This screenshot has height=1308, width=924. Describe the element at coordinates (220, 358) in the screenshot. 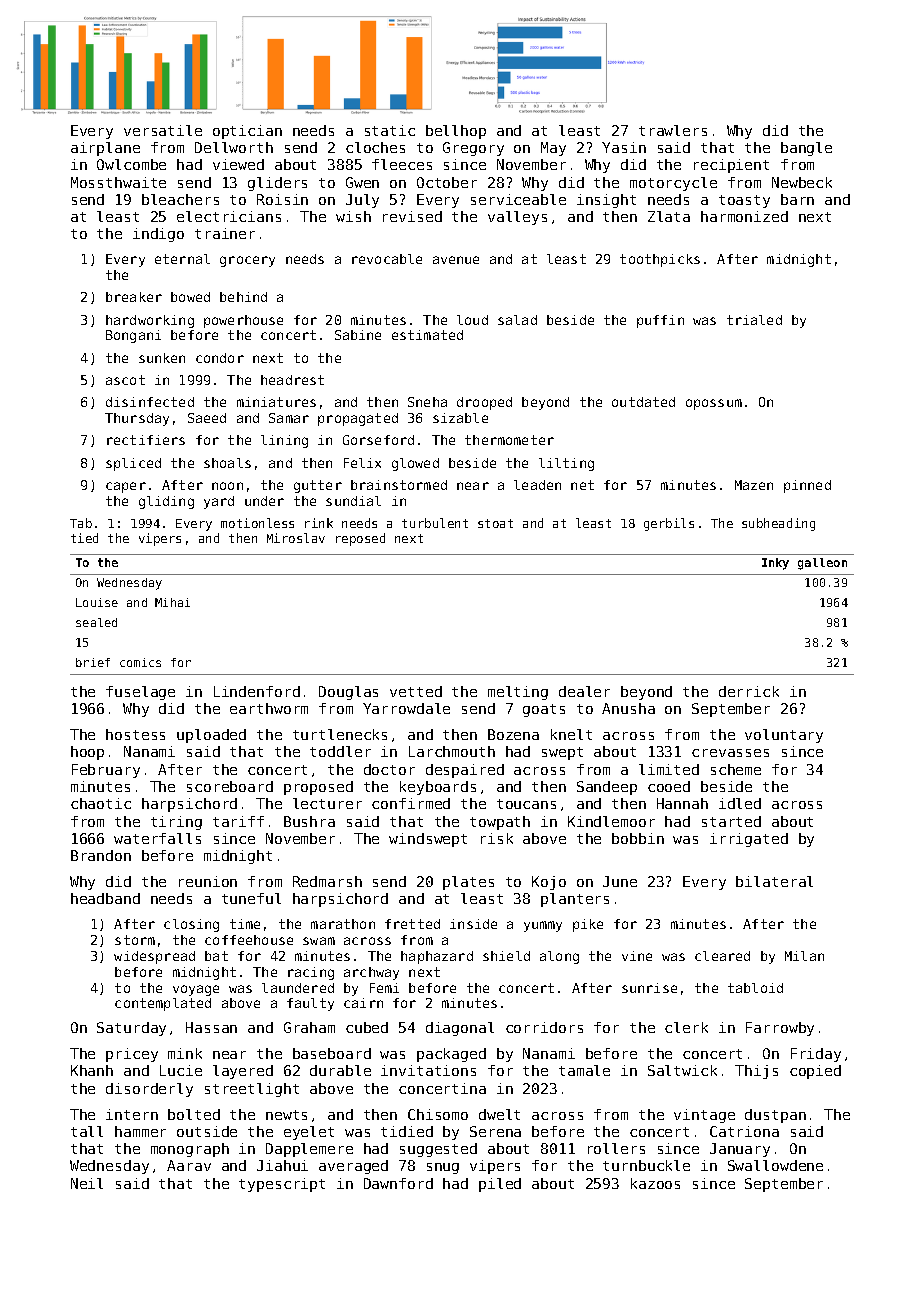

I see `condor` at that location.
